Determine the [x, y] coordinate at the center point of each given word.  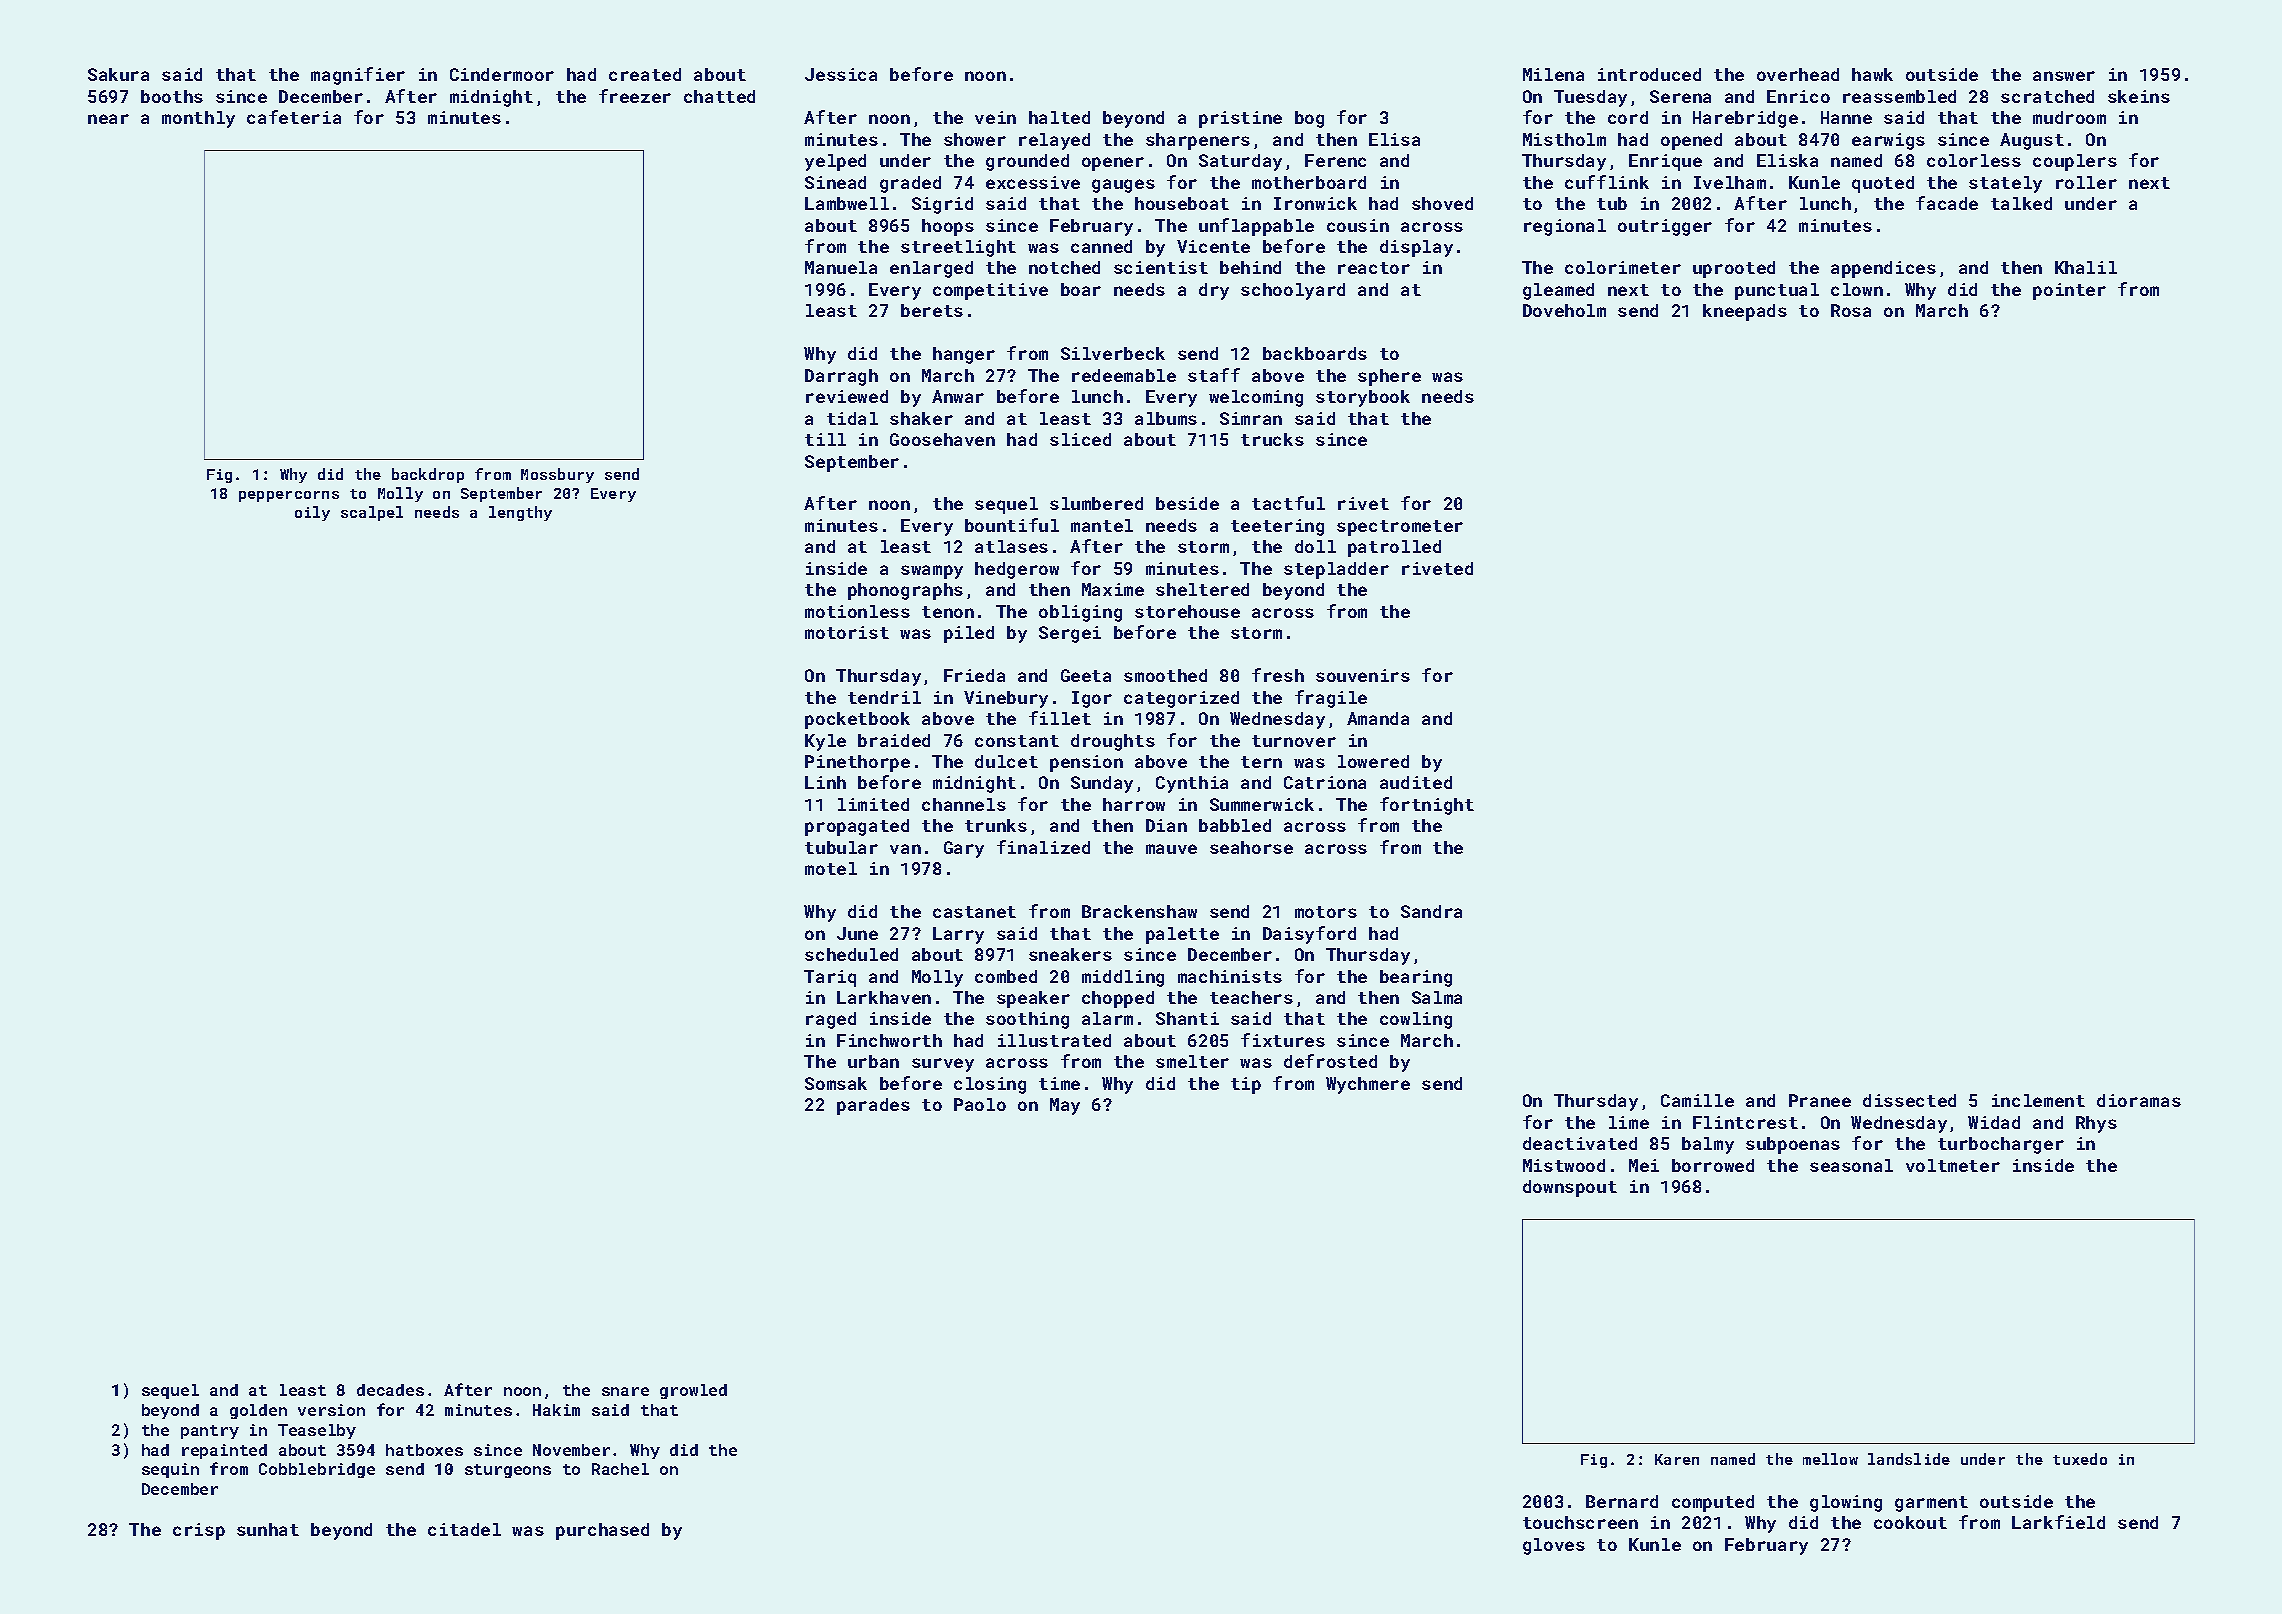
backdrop [428, 475]
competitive [990, 291]
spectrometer [1400, 528]
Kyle [825, 742]
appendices [1883, 269]
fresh [1278, 675]
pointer [2069, 291]
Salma [1437, 997]
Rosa [1851, 310]
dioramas [2139, 1100]
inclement [2038, 1100]
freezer [635, 96]
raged [831, 1020]
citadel [464, 1529]
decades [390, 1390]
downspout [1570, 1188]
